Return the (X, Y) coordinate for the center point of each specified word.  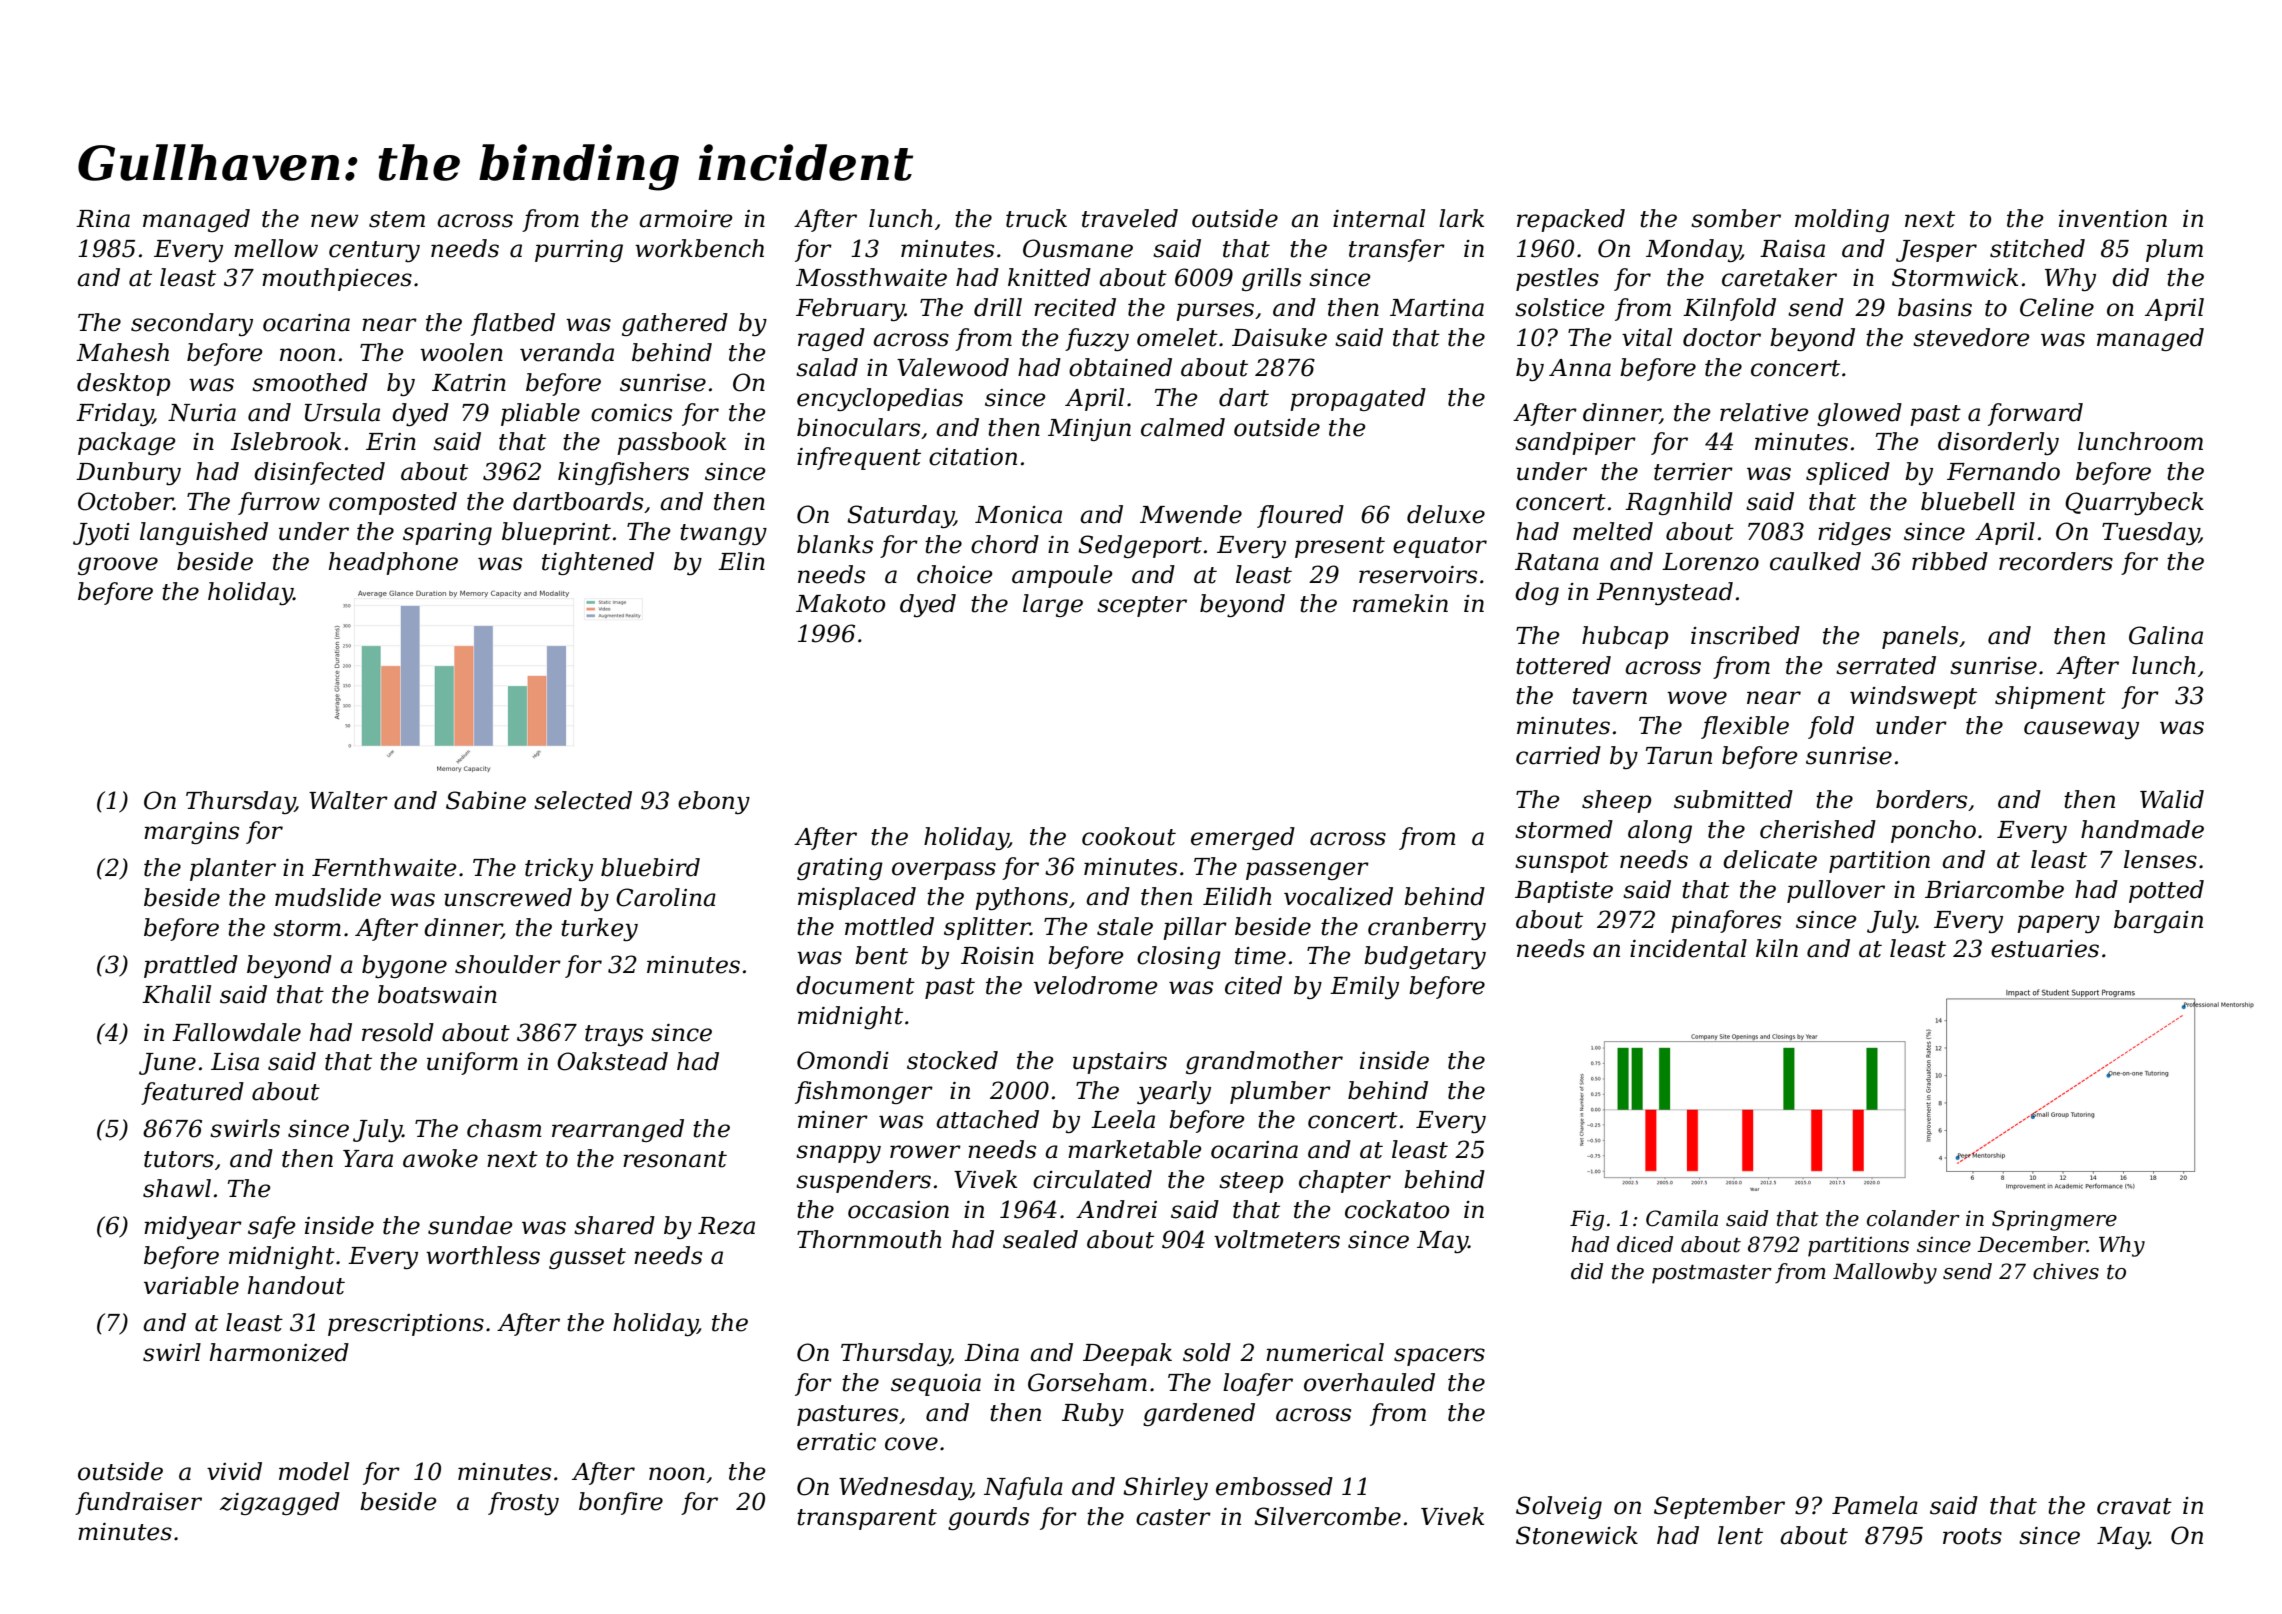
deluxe (1446, 514)
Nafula (1023, 1488)
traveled (1130, 218)
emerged (1243, 838)
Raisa (1792, 249)
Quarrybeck (2134, 503)
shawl (177, 1188)
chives (2066, 1271)
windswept (1913, 697)
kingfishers (623, 473)
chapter (1345, 1181)
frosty (523, 1503)
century (374, 251)
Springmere (2054, 1220)
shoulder (508, 964)
